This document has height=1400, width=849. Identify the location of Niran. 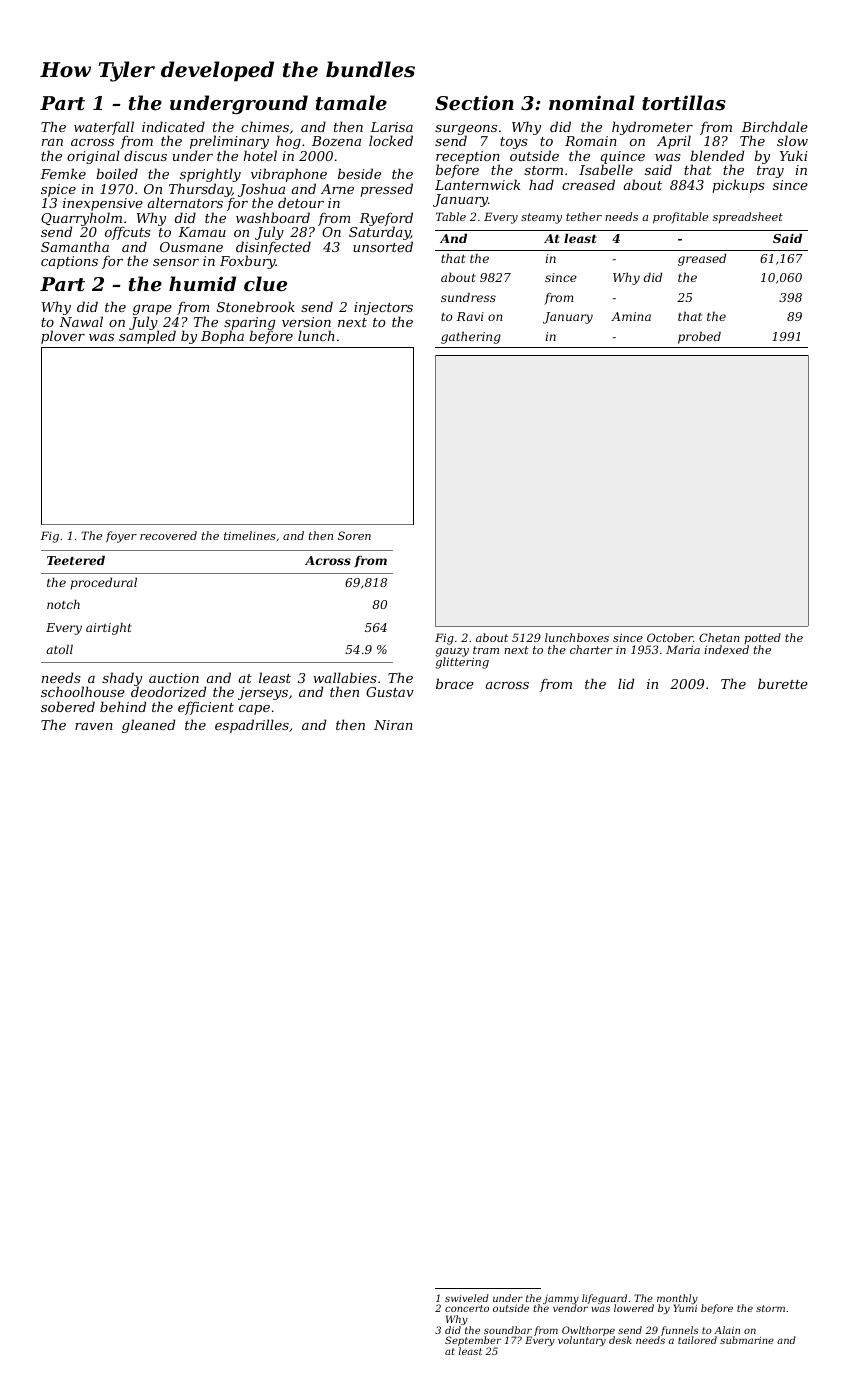
(393, 725).
